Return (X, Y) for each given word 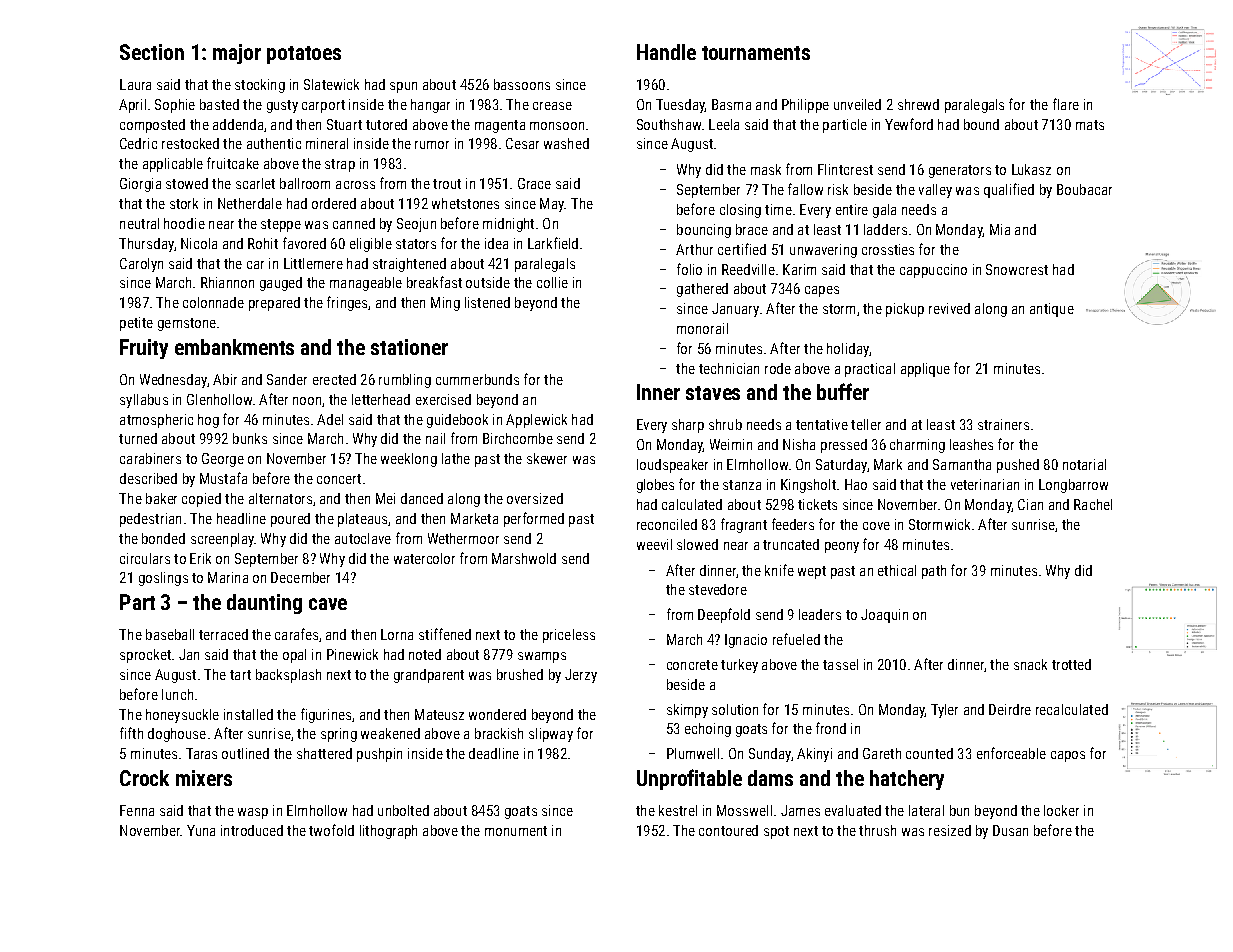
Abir (225, 379)
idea (496, 243)
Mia (1000, 229)
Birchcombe (518, 438)
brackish (499, 733)
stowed (187, 183)
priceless (569, 636)
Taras (201, 753)
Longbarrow (1073, 486)
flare (1066, 104)
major (237, 54)
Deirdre (1010, 709)
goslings (163, 579)
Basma (731, 104)
